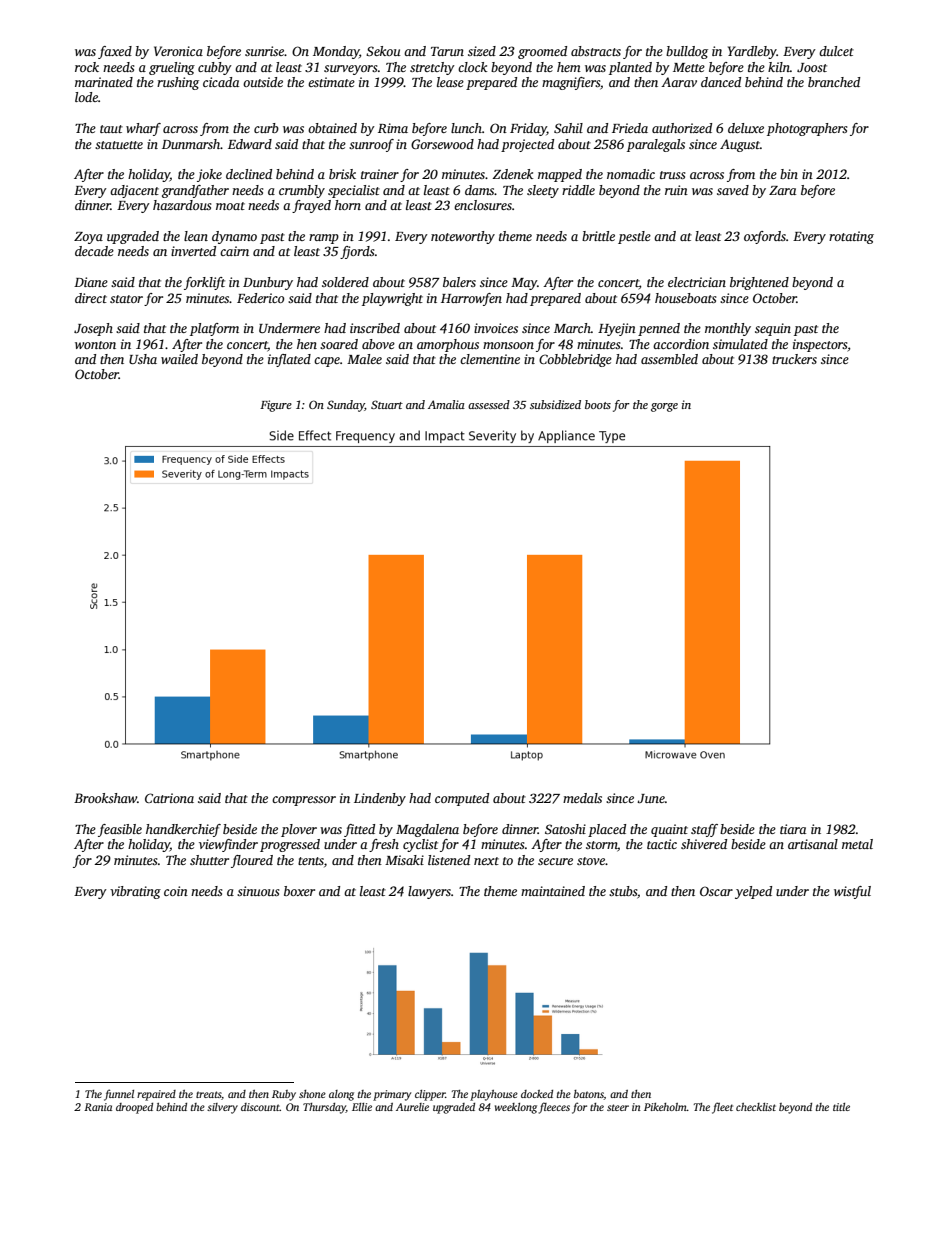 The width and height of the image is (952, 1233). Describe the element at coordinates (851, 237) in the image. I see `rotating` at that location.
